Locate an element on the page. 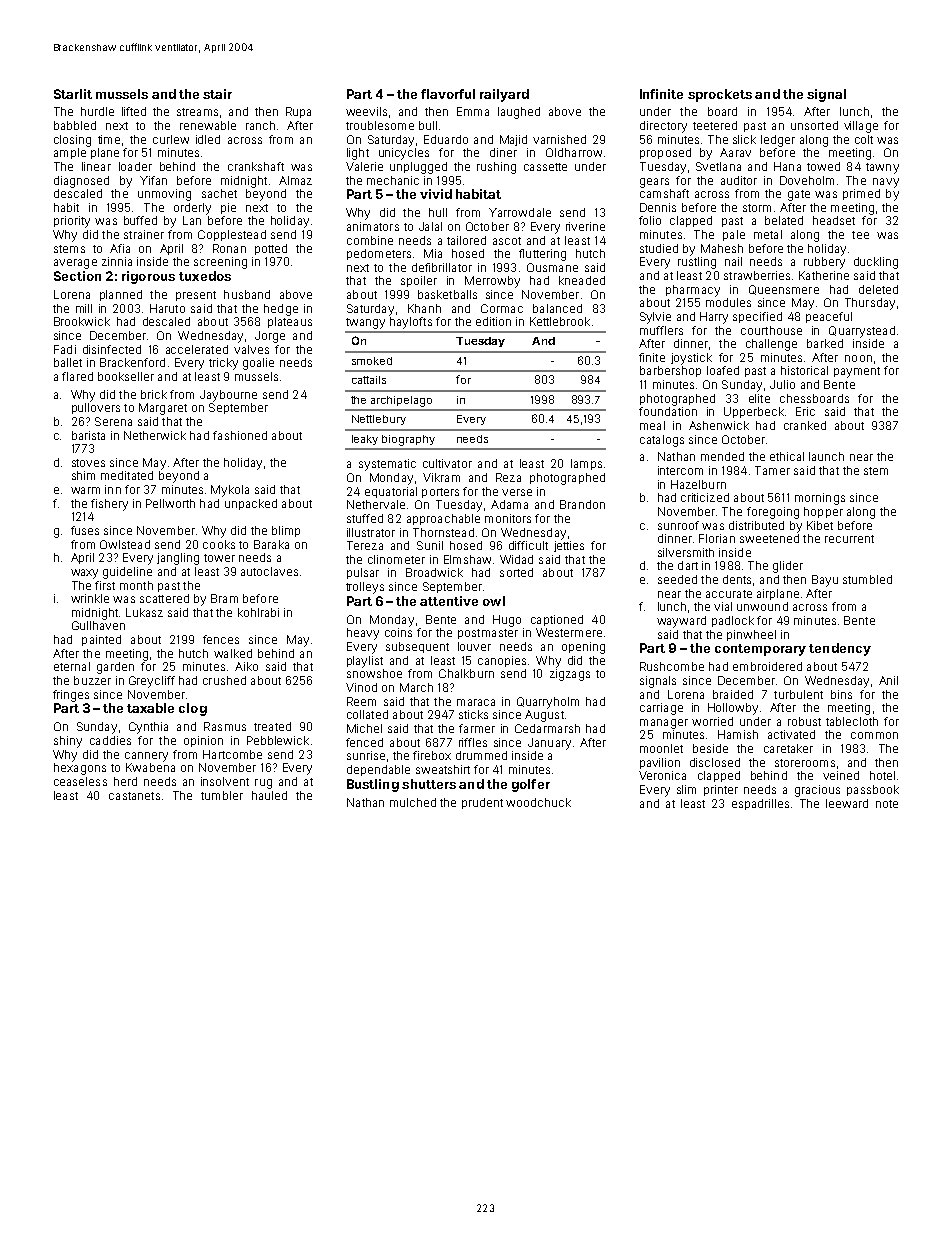 The width and height of the page is (952, 1233). mufflers is located at coordinates (661, 330).
